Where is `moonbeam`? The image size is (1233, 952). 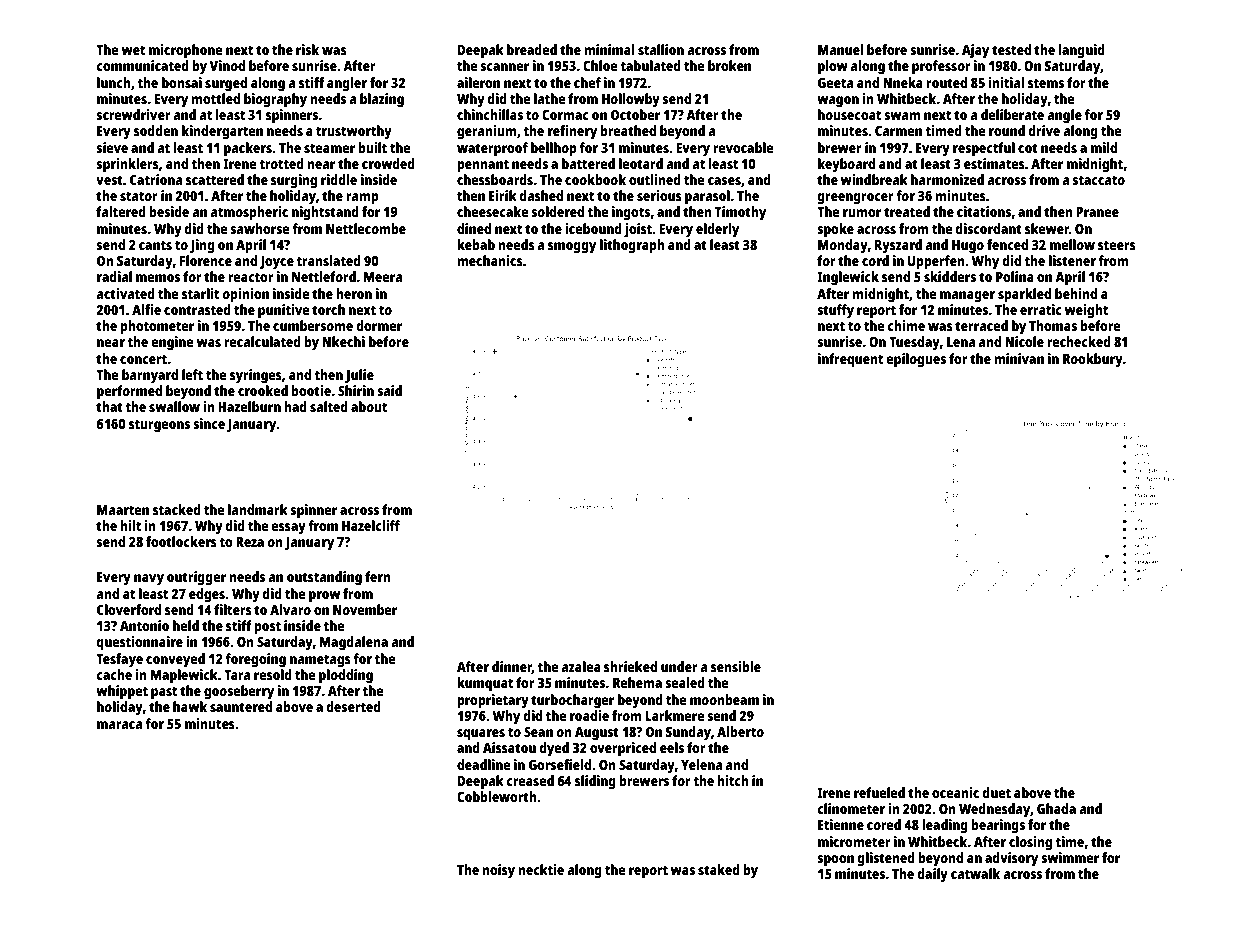
moonbeam is located at coordinates (724, 699).
